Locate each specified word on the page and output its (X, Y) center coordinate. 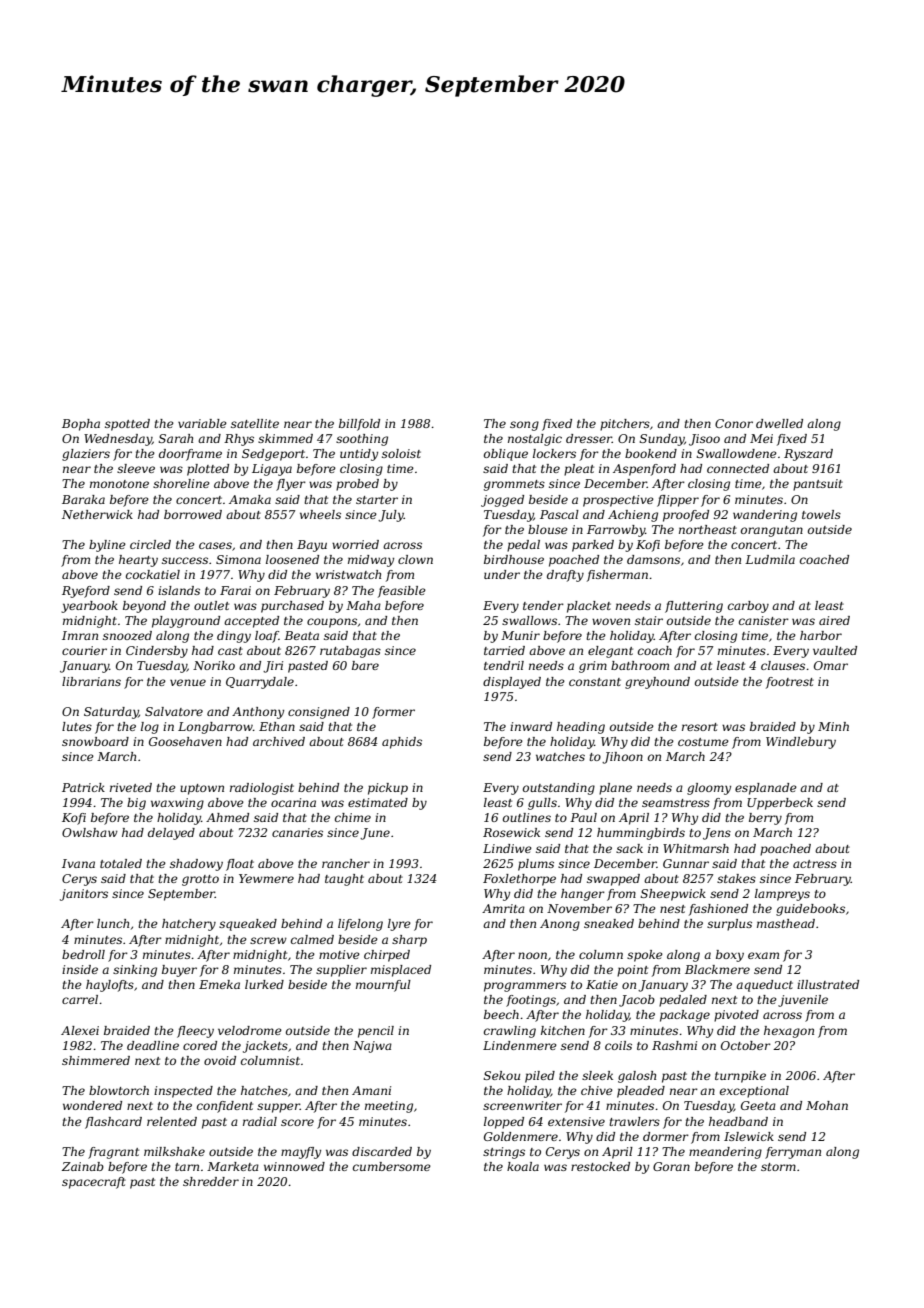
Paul (583, 817)
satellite (255, 423)
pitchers (625, 425)
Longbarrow (215, 728)
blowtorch (119, 1090)
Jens (717, 834)
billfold (359, 425)
